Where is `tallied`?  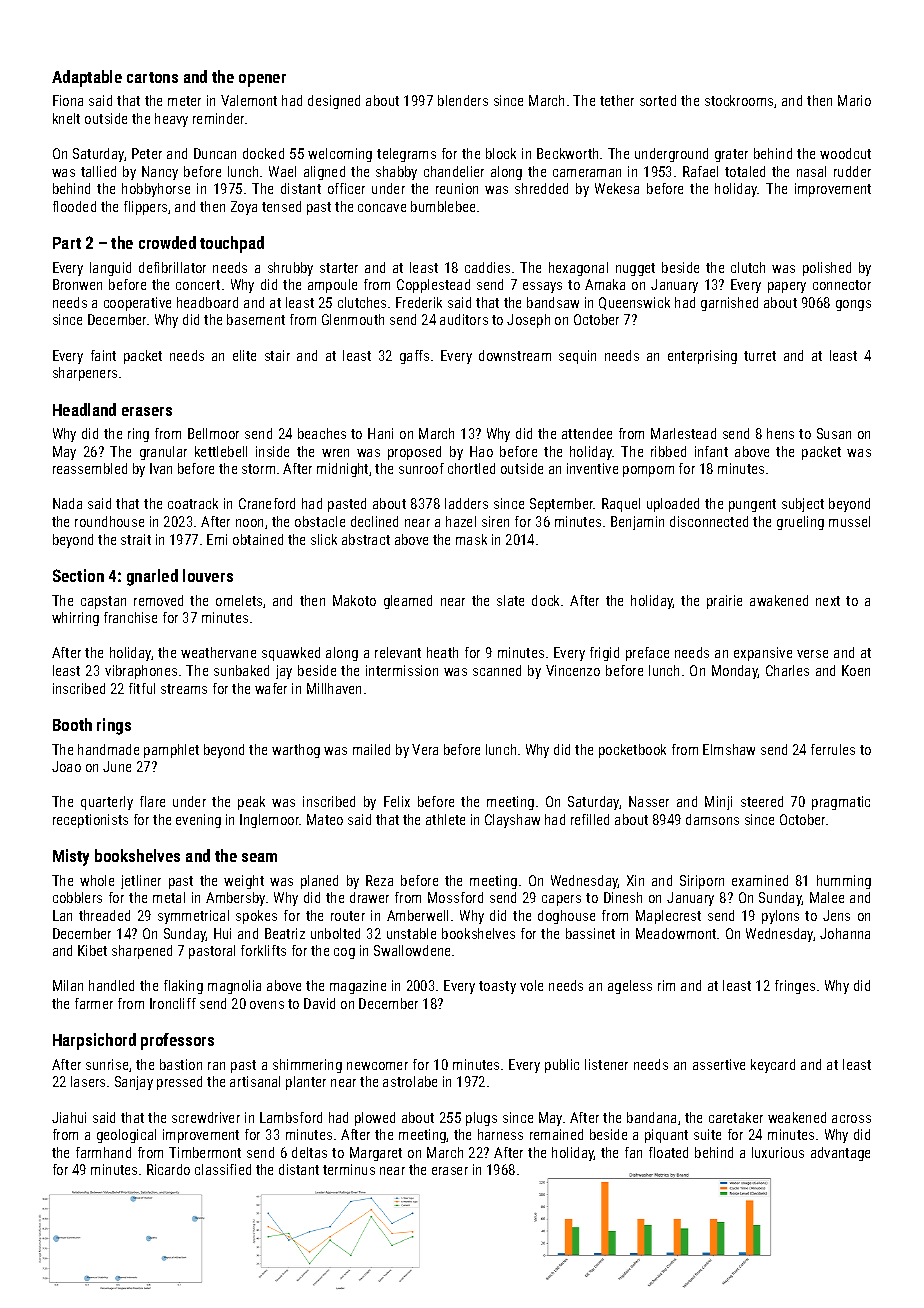
tallied is located at coordinates (98, 171).
